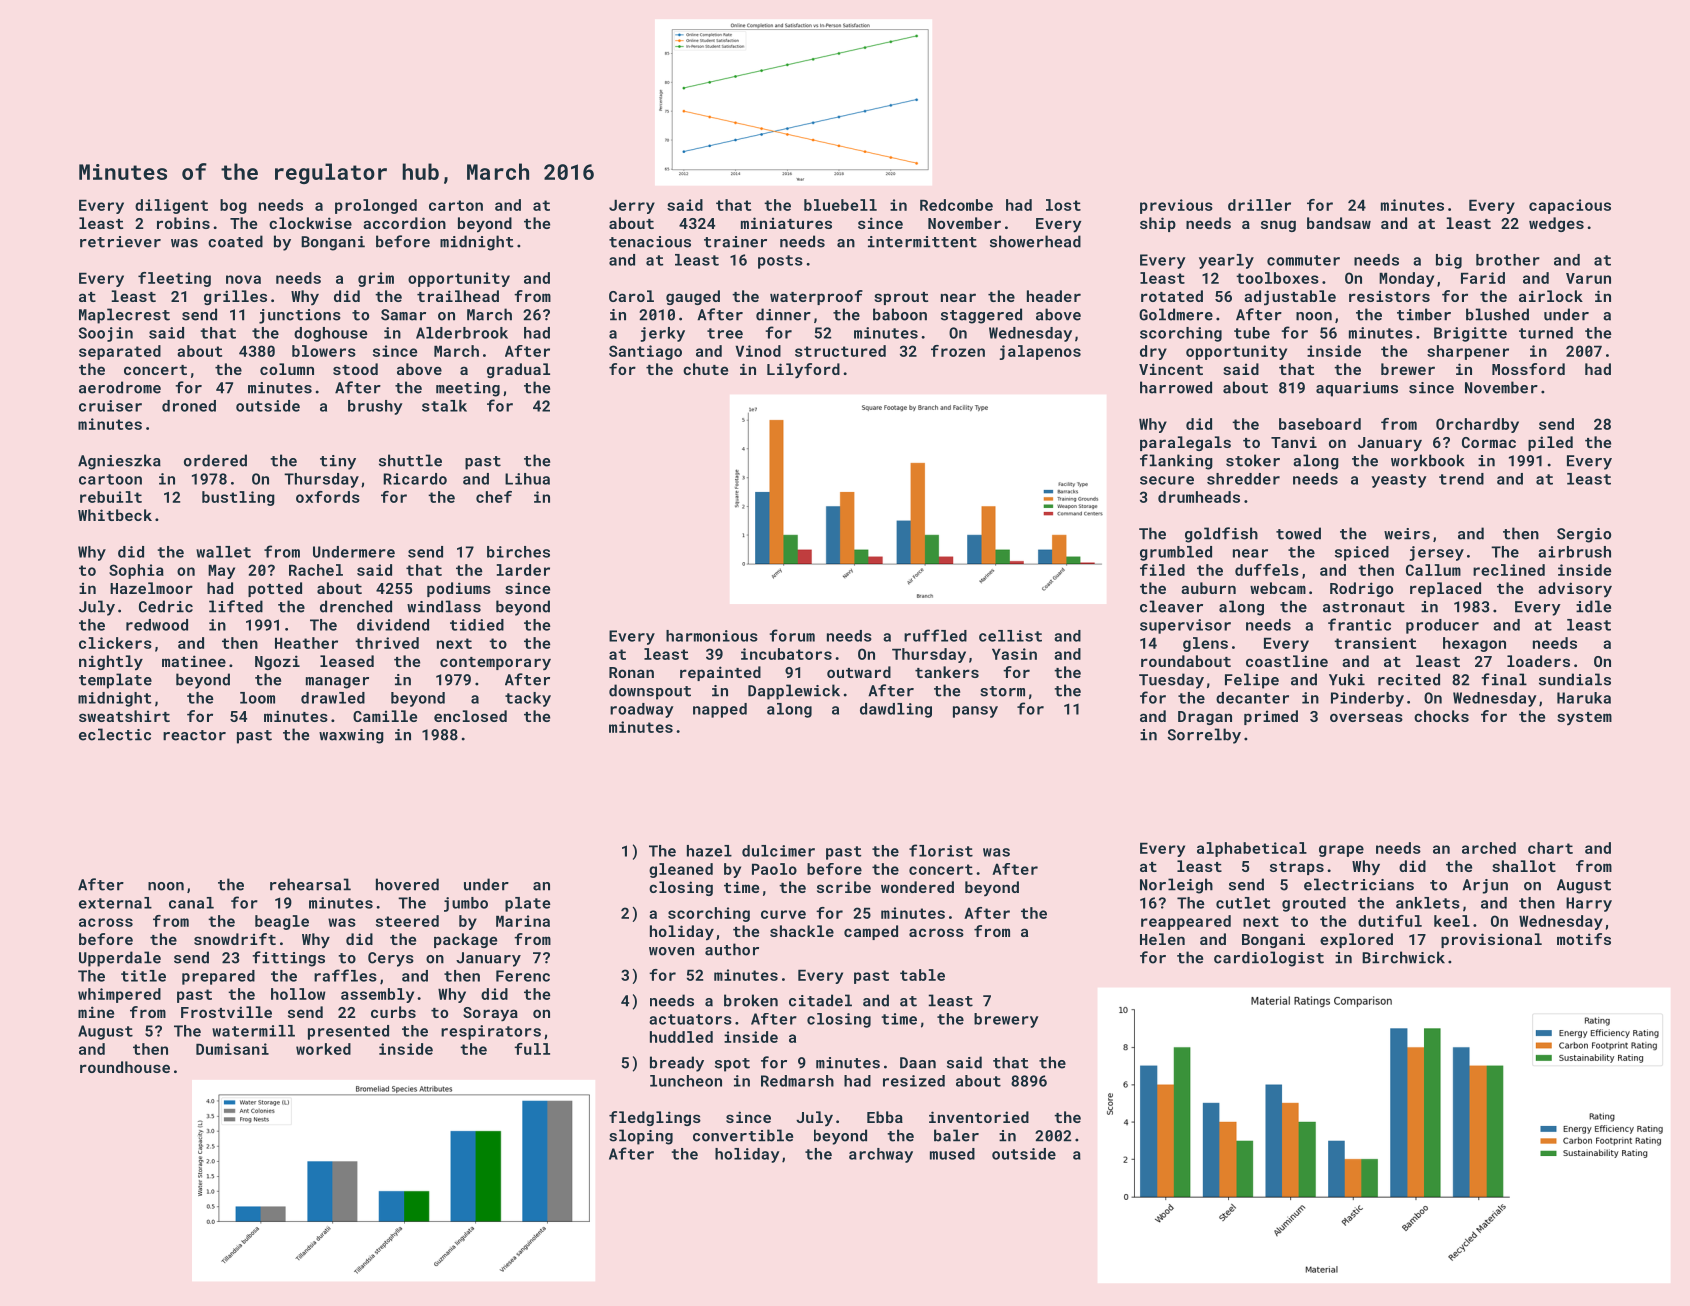  Describe the element at coordinates (387, 643) in the screenshot. I see `thrived` at that location.
